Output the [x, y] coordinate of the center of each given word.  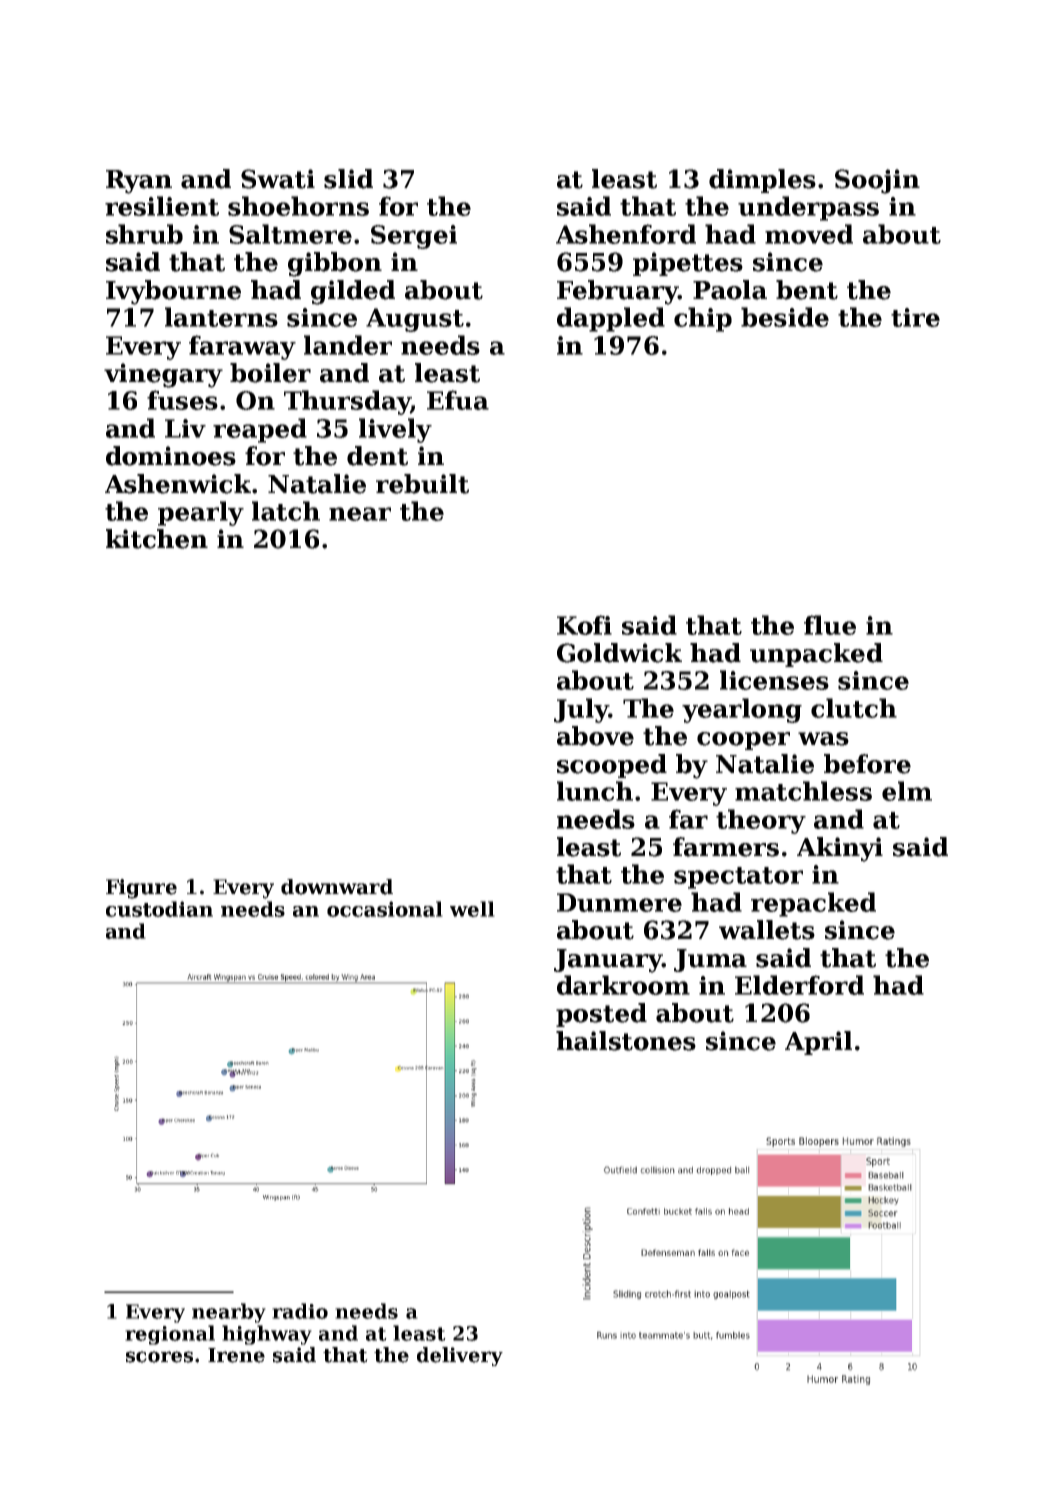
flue [830, 625]
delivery [460, 1356]
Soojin [877, 181]
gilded [353, 292]
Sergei [414, 237]
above [595, 736]
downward [337, 887]
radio [300, 1311]
